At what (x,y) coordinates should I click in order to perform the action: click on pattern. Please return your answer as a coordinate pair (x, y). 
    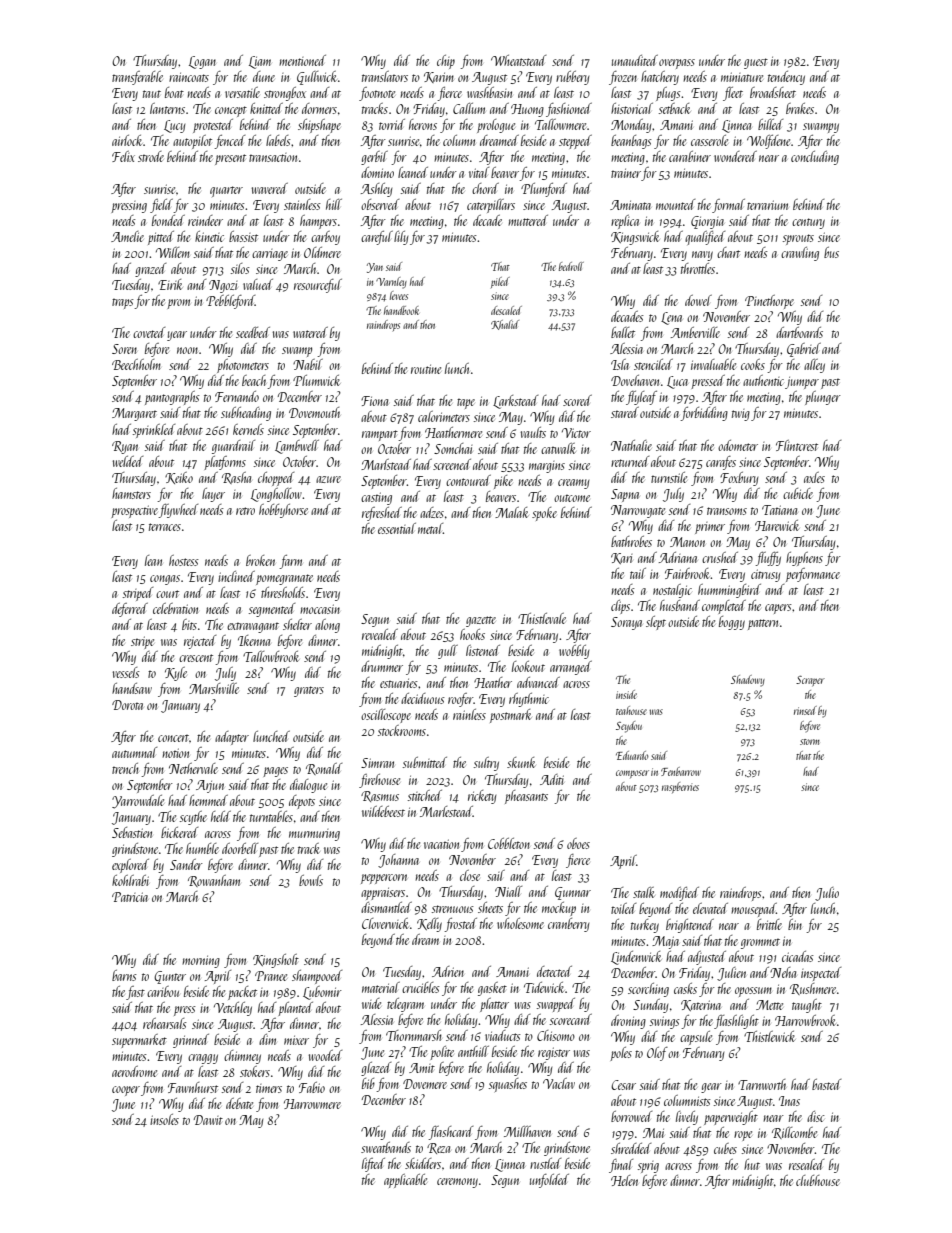
    Looking at the image, I should click on (763, 624).
